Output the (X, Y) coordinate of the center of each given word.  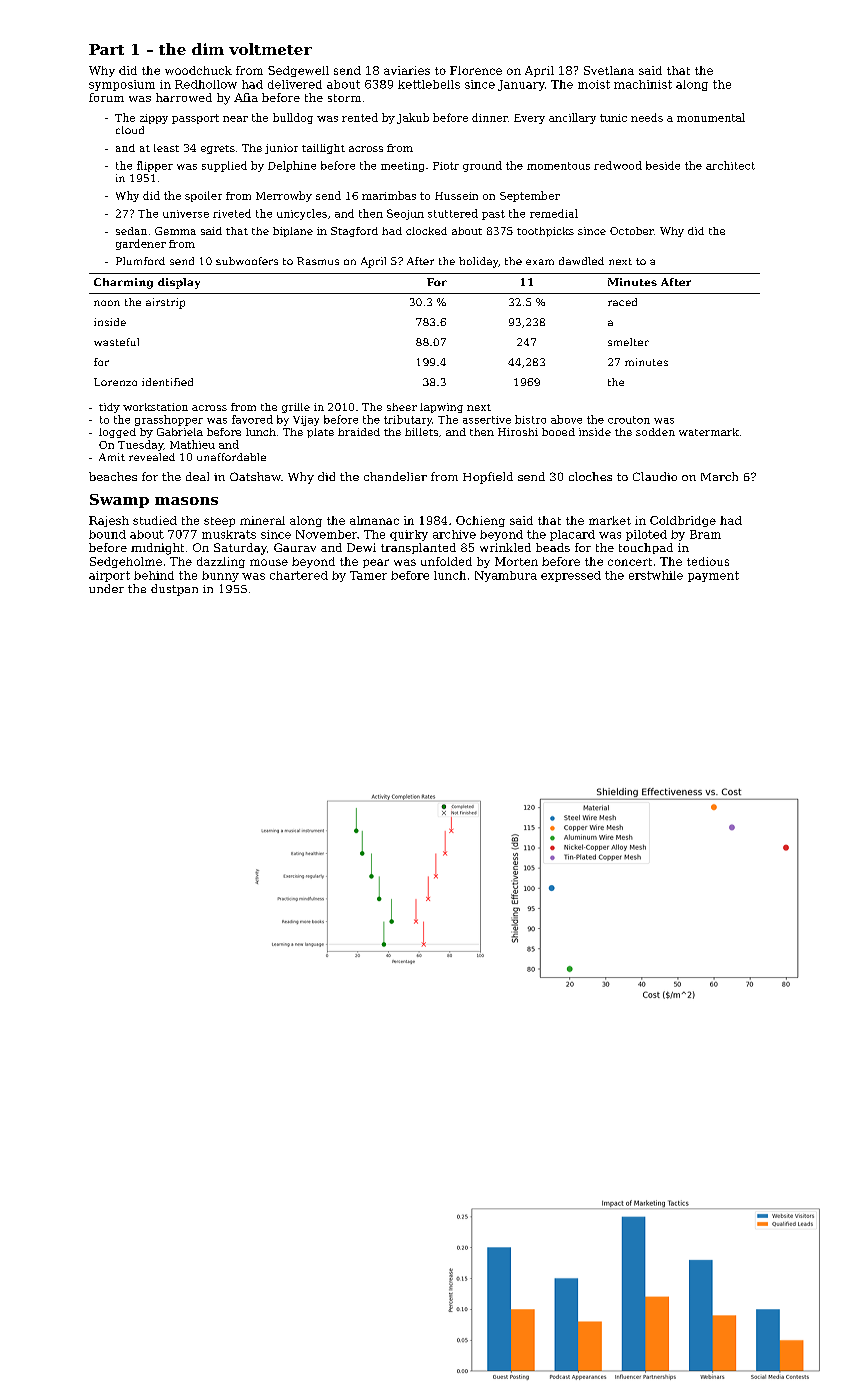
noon (107, 303)
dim (208, 49)
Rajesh (109, 521)
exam (540, 262)
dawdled (581, 261)
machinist (643, 84)
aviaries (407, 70)
